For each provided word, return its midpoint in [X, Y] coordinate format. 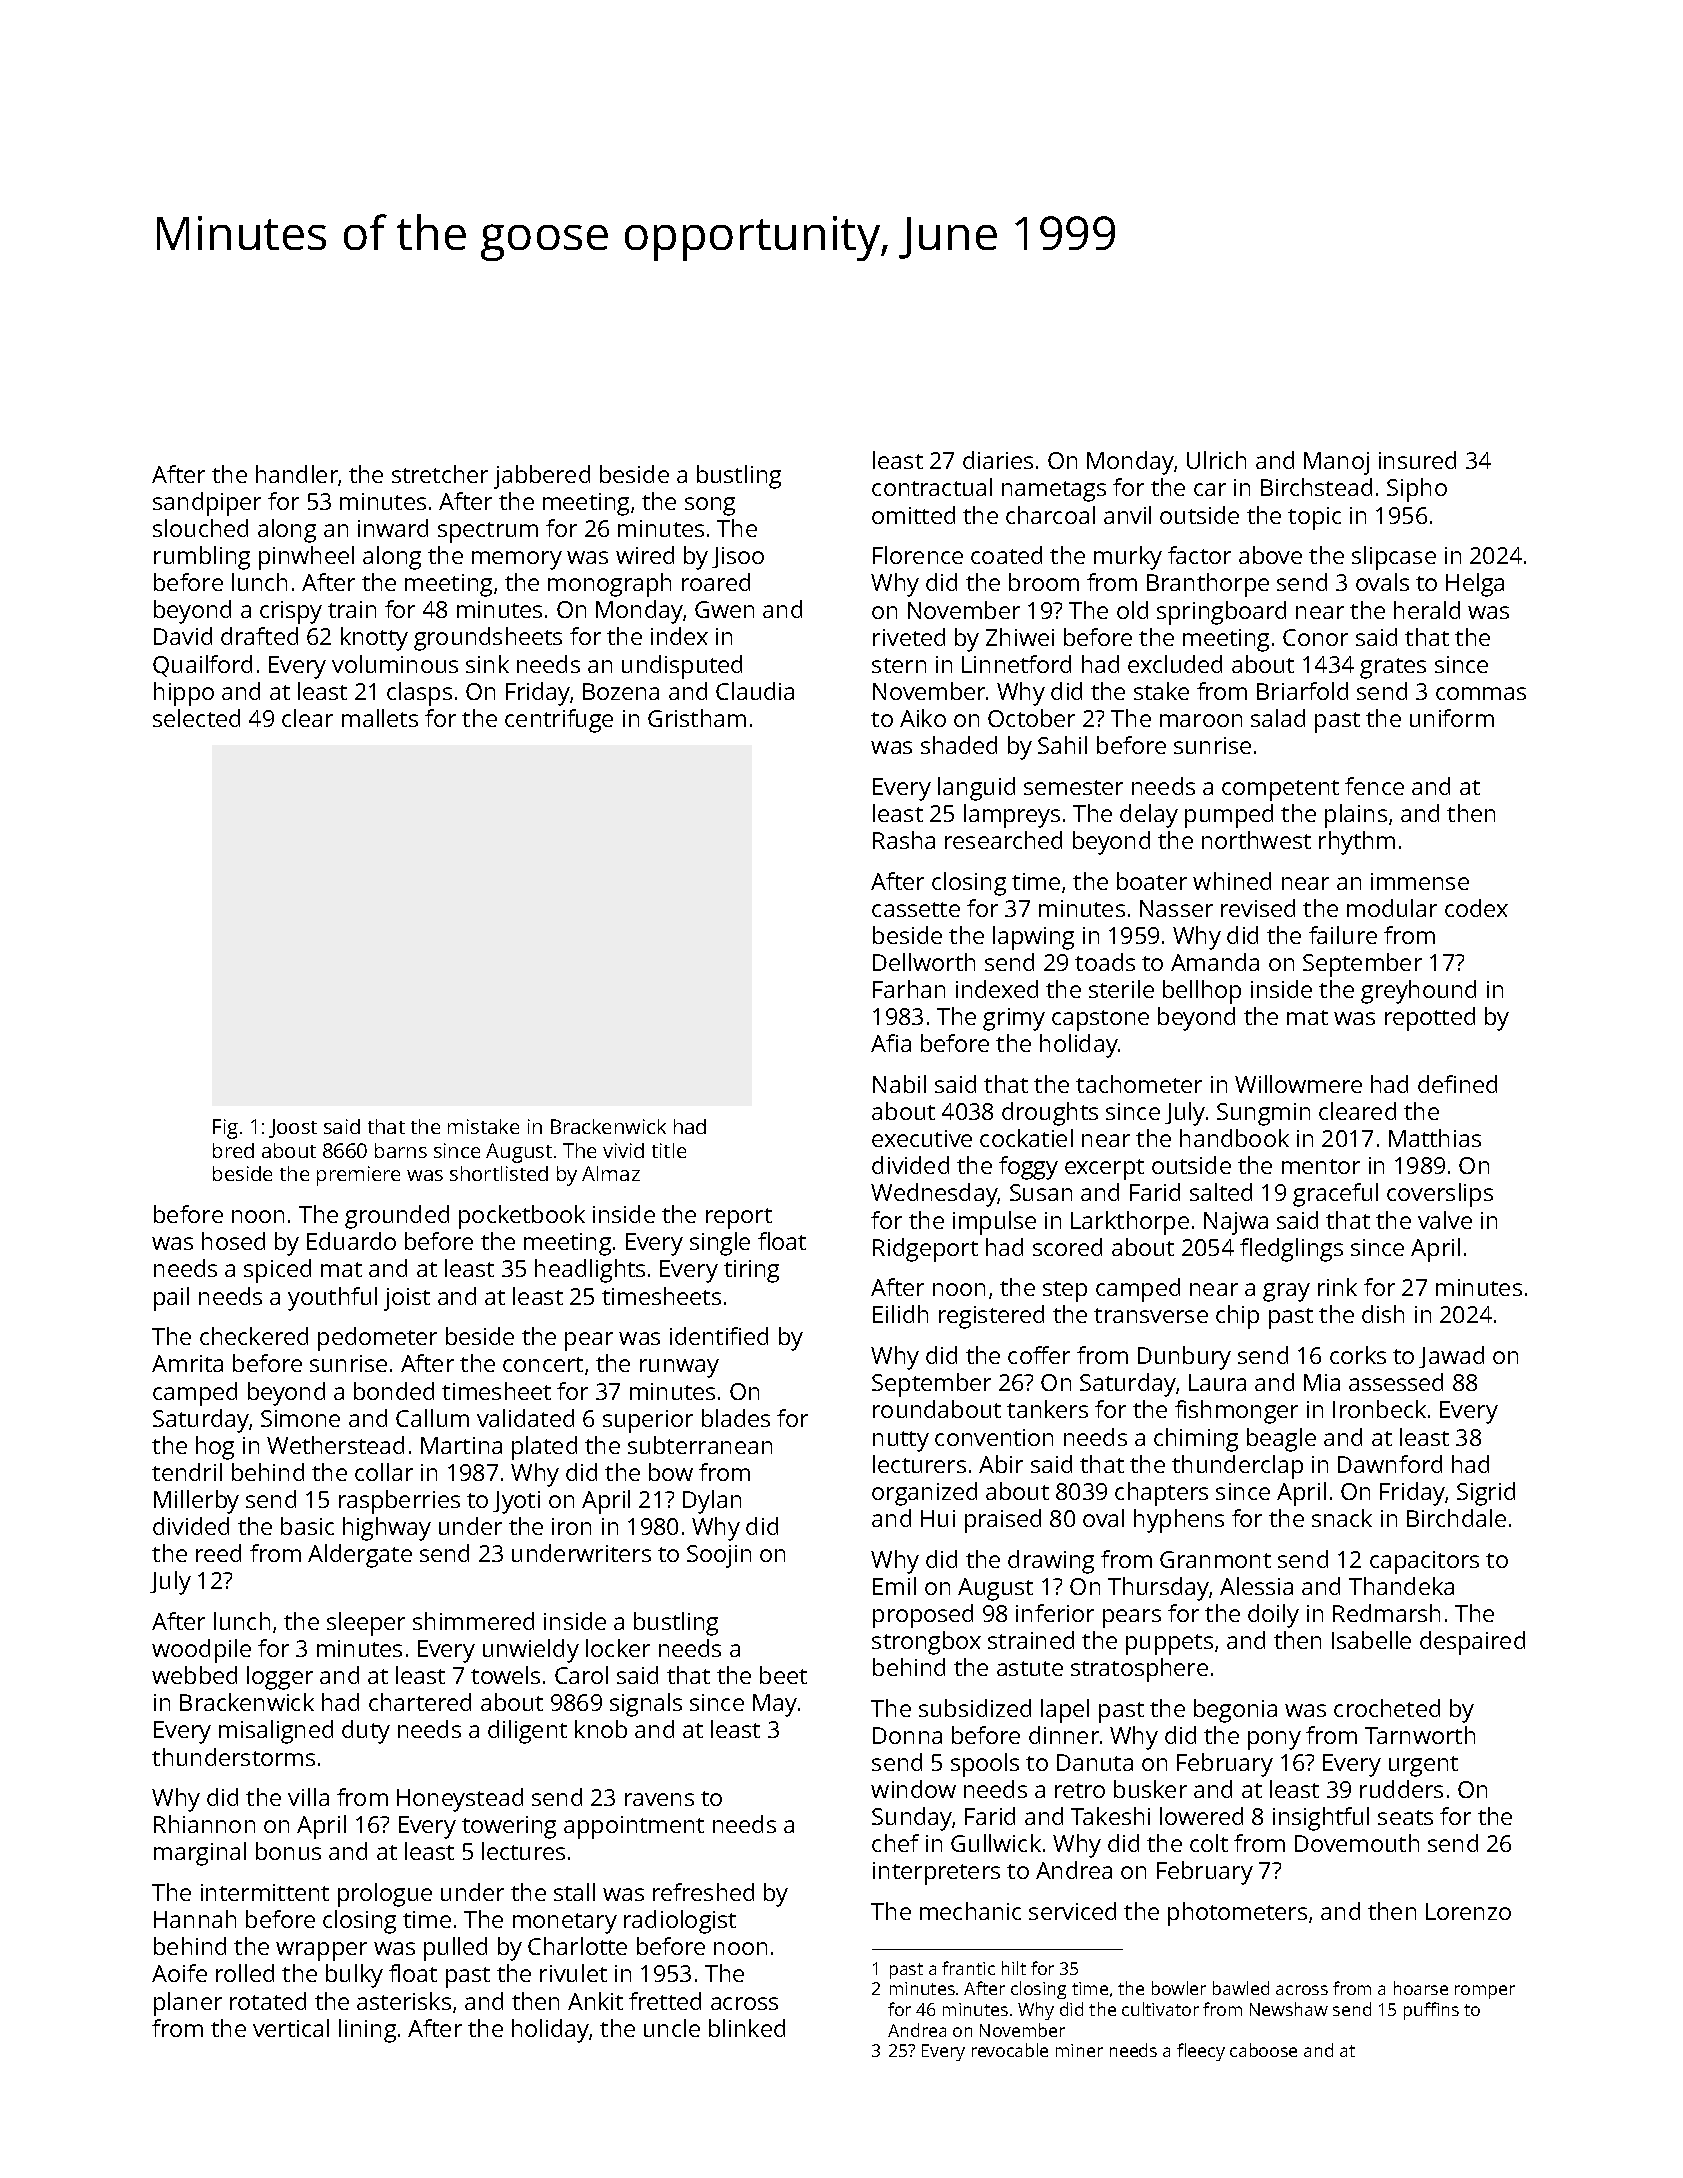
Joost [293, 1128]
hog [215, 1448]
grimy [1014, 1019]
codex [1476, 908]
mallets [380, 718]
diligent [527, 1732]
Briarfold [1302, 691]
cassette [916, 909]
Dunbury [1184, 1358]
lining [367, 2031]
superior [648, 1421]
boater [1152, 881]
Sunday [912, 1819]
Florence [918, 555]
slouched [200, 528]
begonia [1235, 1711]
